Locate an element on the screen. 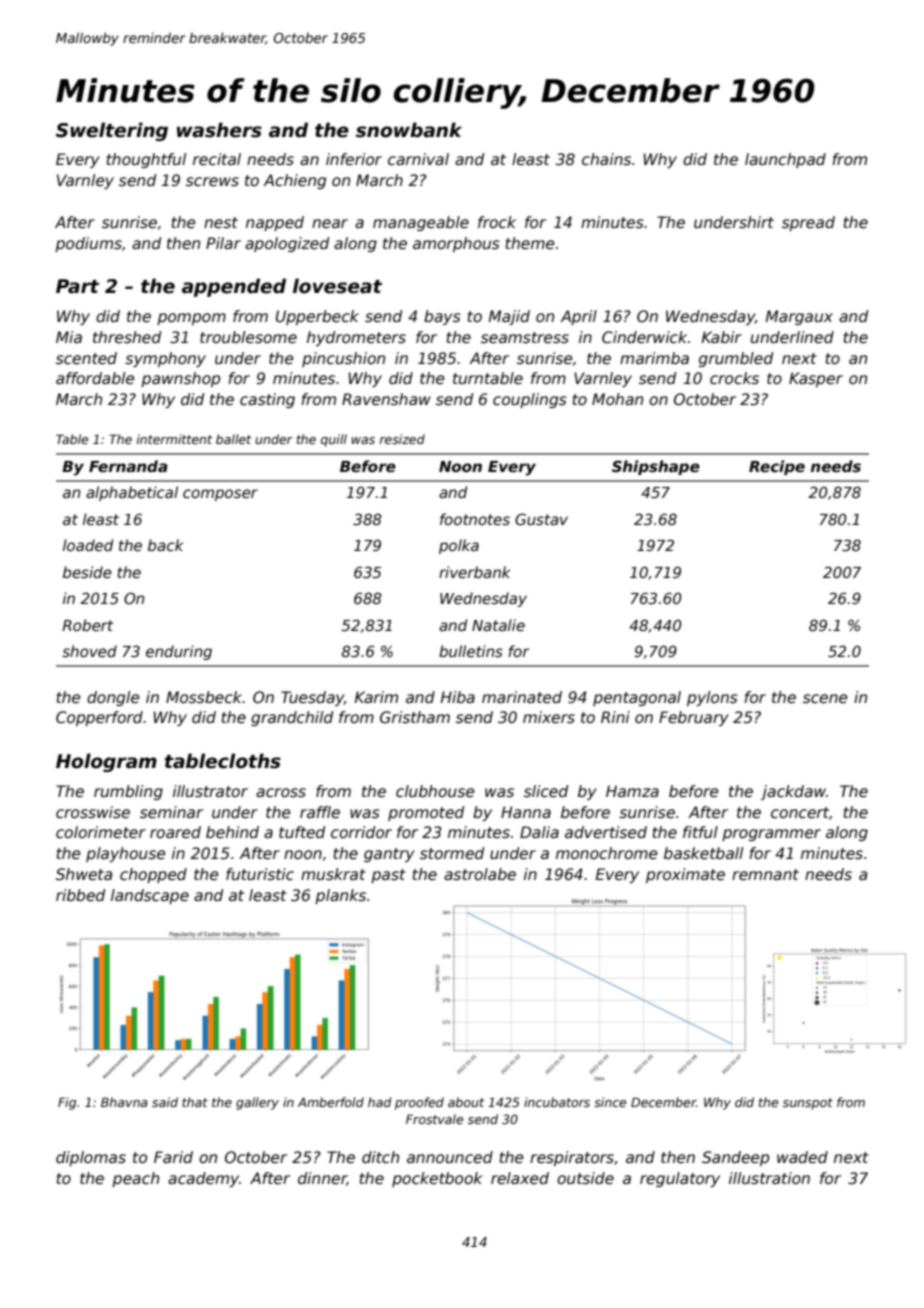  spread is located at coordinates (808, 223).
